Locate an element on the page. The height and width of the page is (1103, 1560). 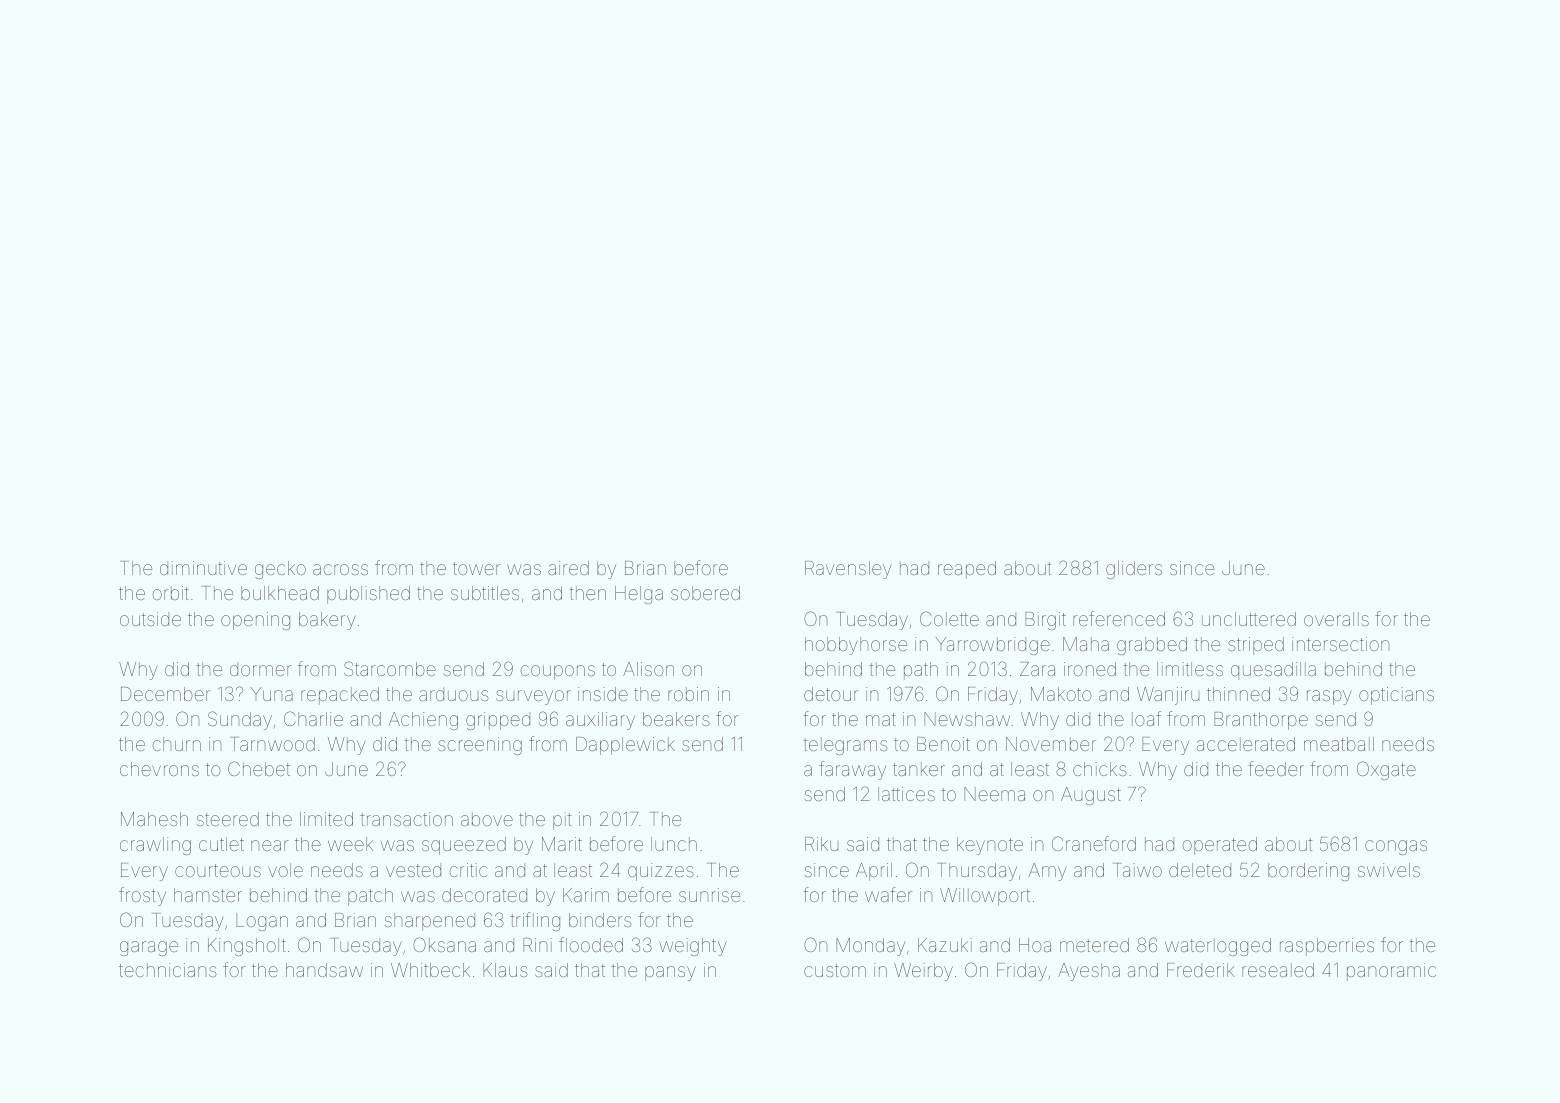
above is located at coordinates (487, 819).
